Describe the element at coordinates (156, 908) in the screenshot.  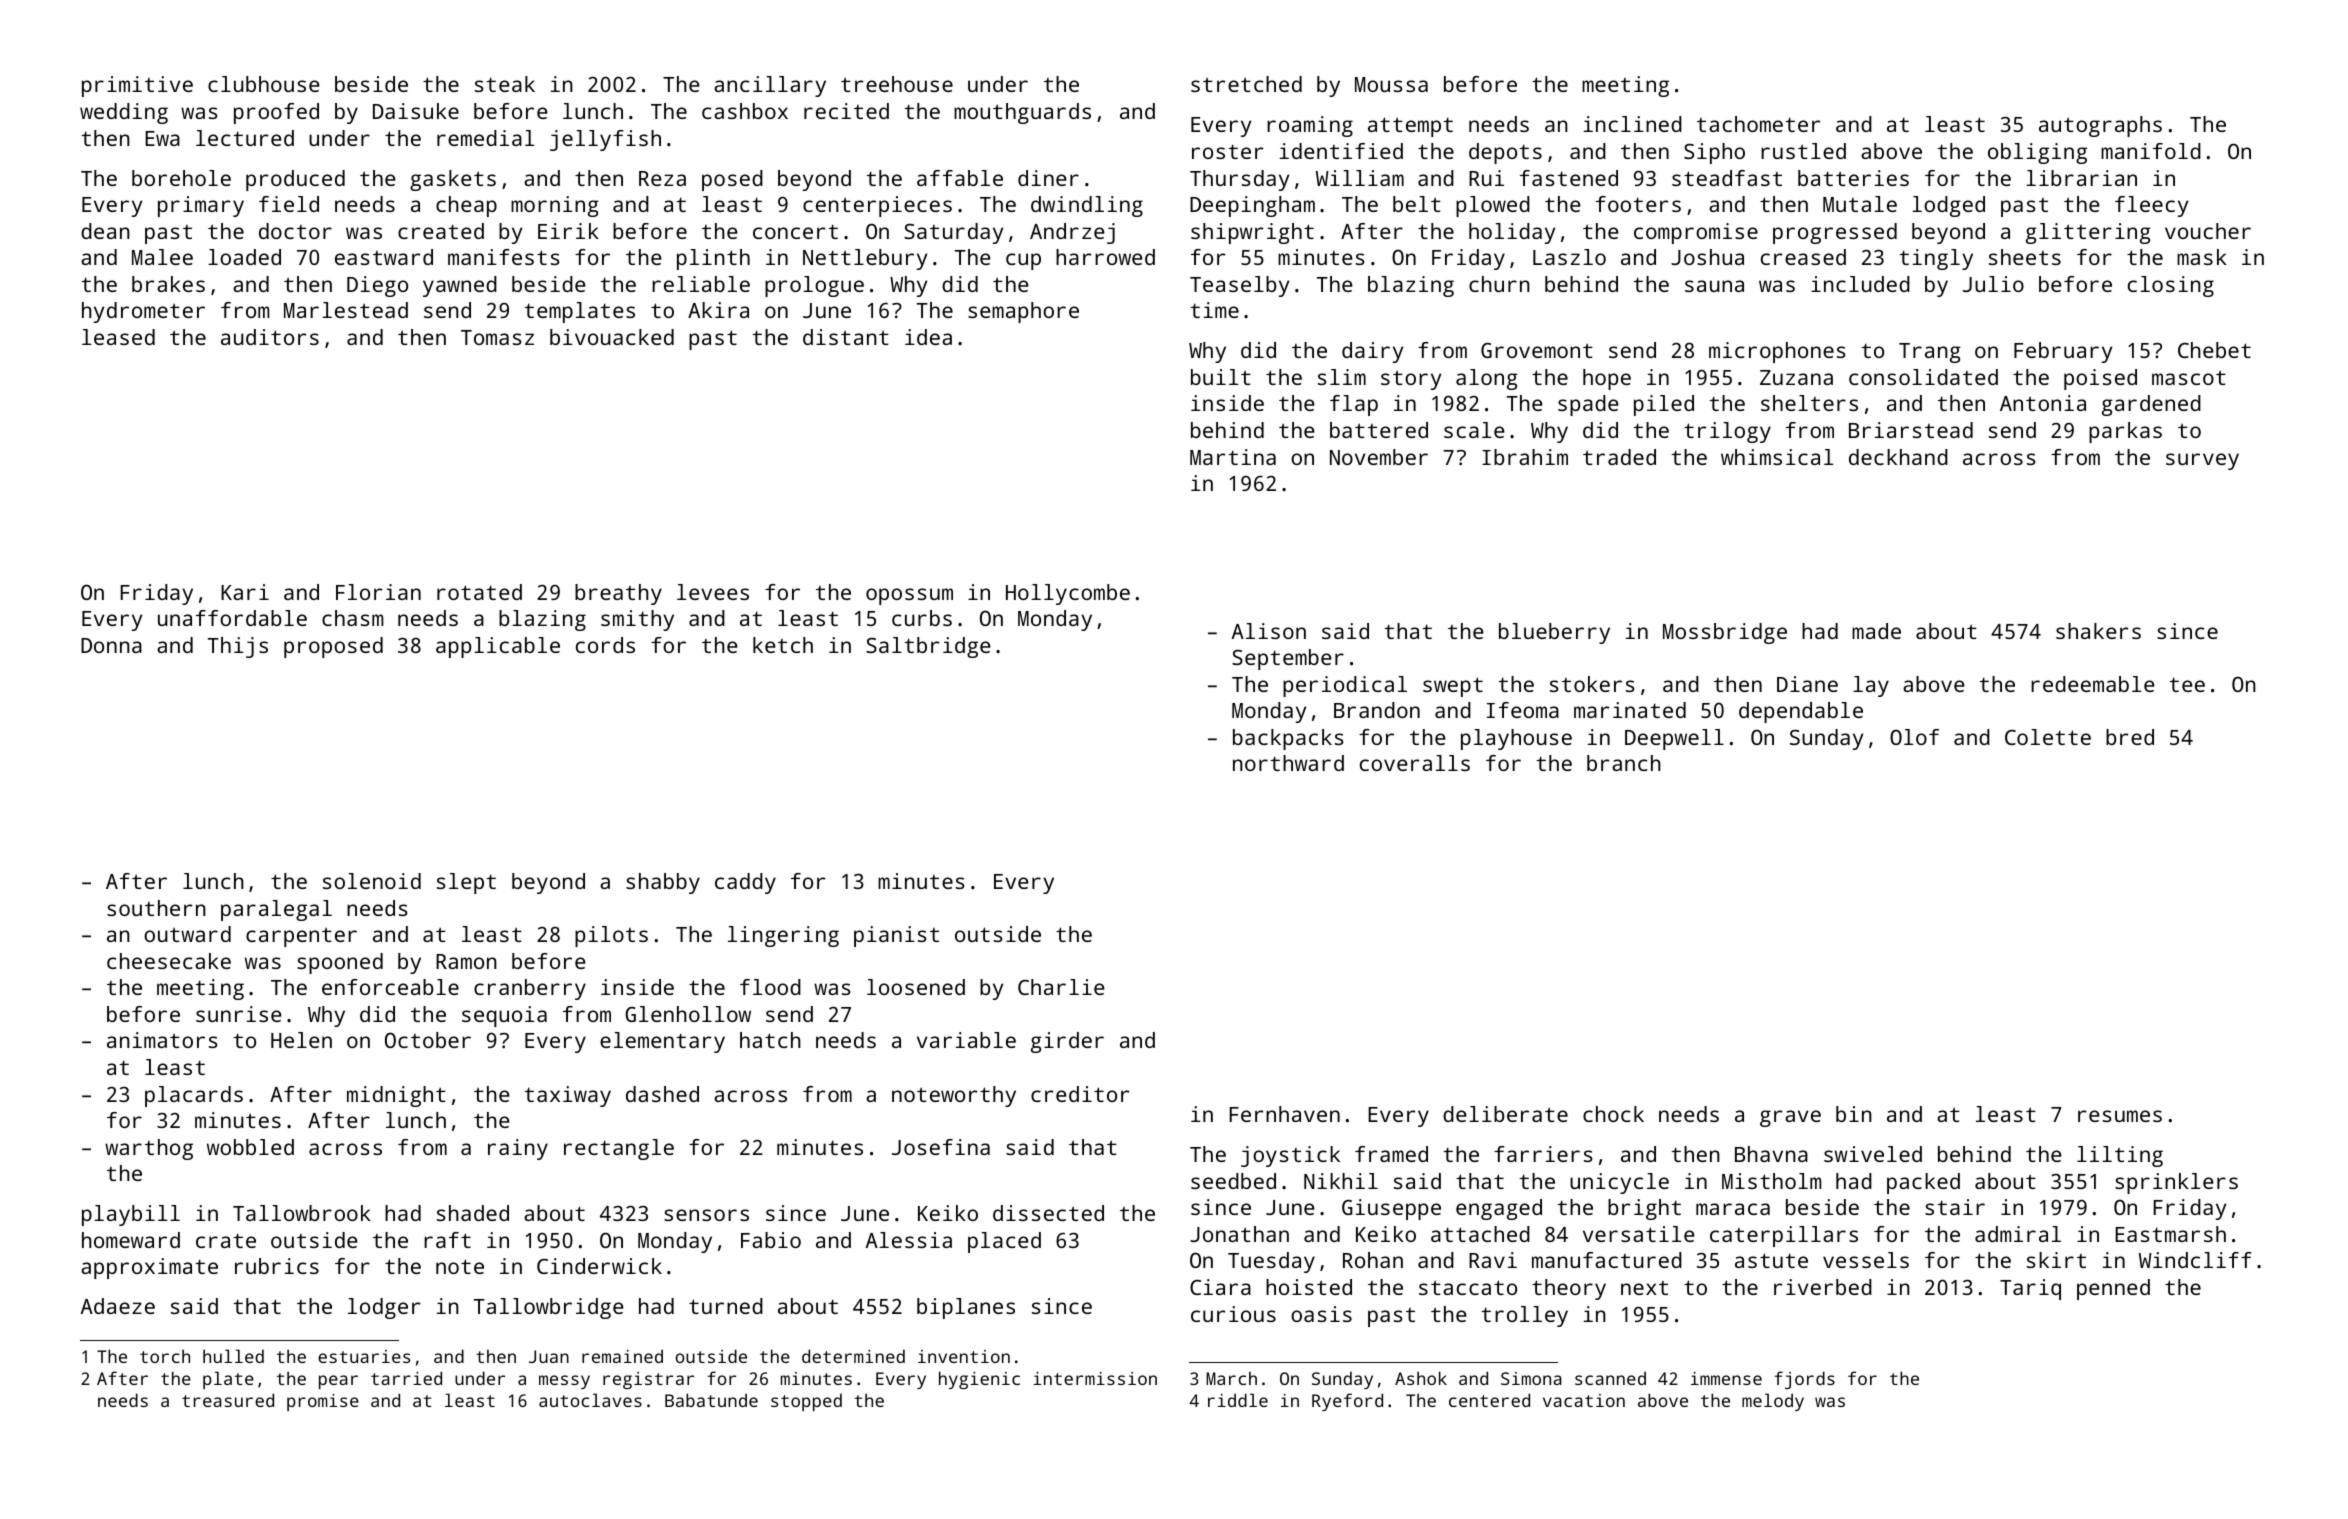
I see `southern` at that location.
